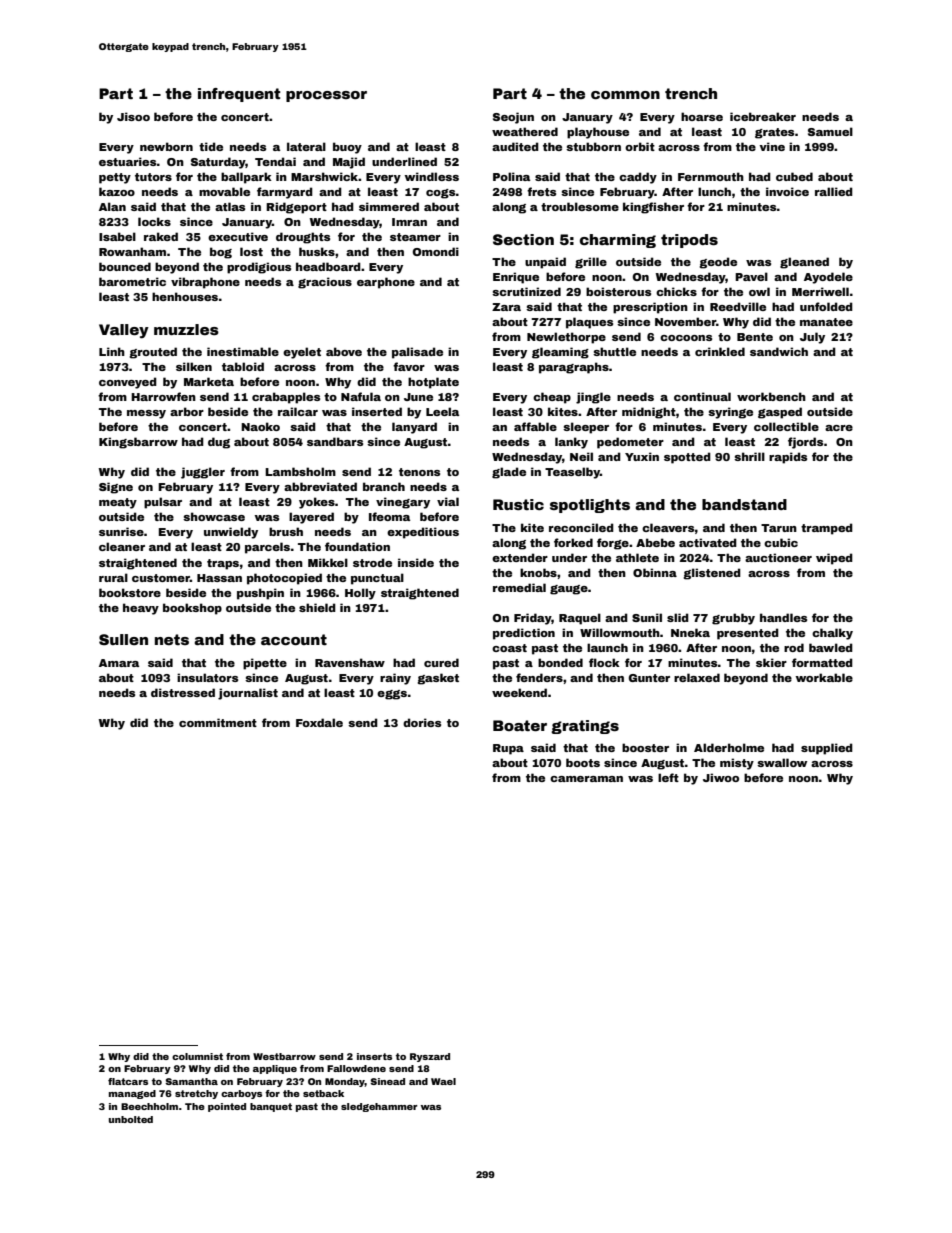 This screenshot has height=1233, width=952. What do you see at coordinates (778, 557) in the screenshot?
I see `auctioneer` at bounding box center [778, 557].
